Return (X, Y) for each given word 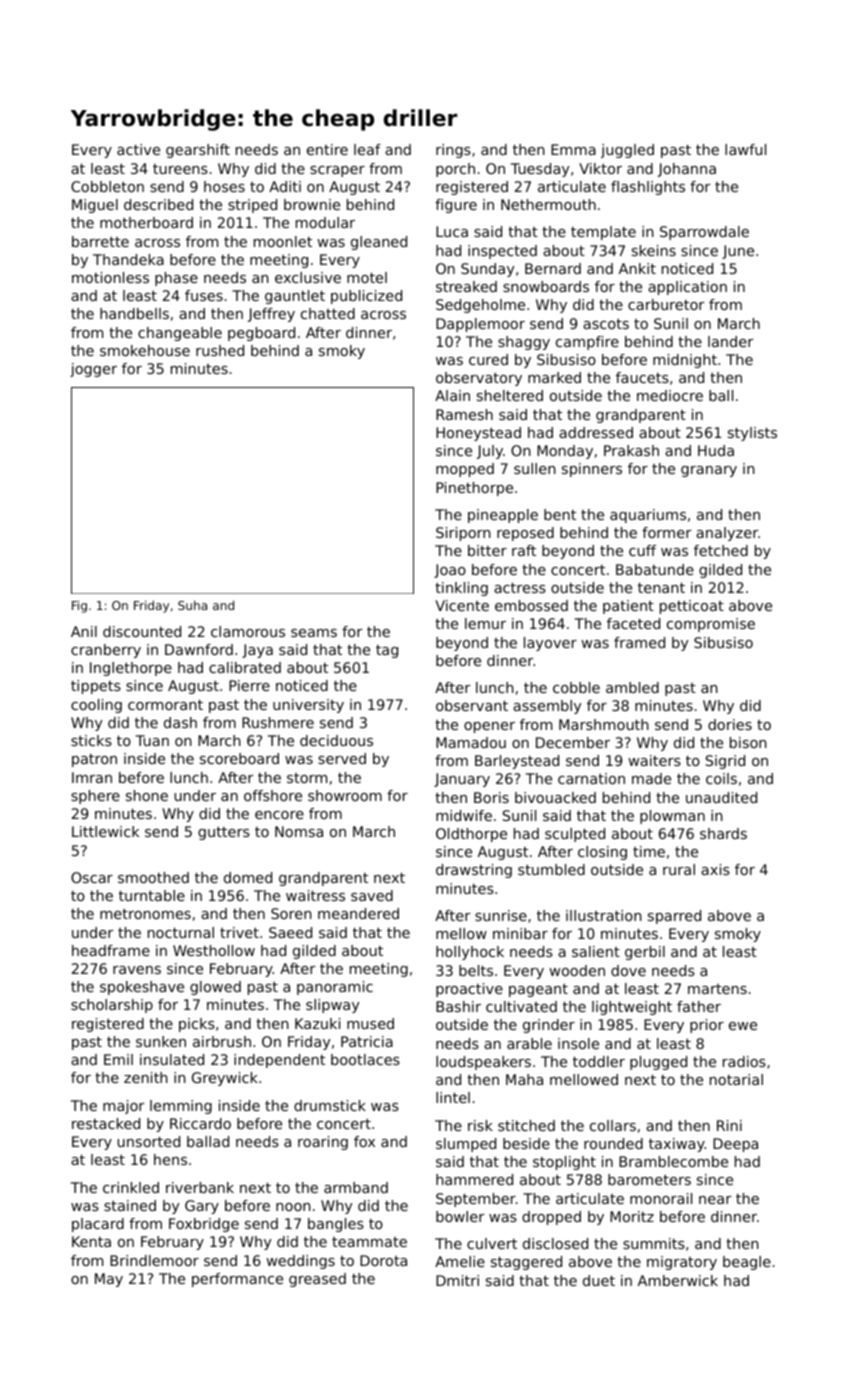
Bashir (458, 1006)
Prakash (631, 450)
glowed (215, 988)
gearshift (198, 151)
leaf (367, 149)
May (109, 1280)
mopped (465, 470)
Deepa (735, 1145)
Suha (192, 605)
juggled (627, 151)
